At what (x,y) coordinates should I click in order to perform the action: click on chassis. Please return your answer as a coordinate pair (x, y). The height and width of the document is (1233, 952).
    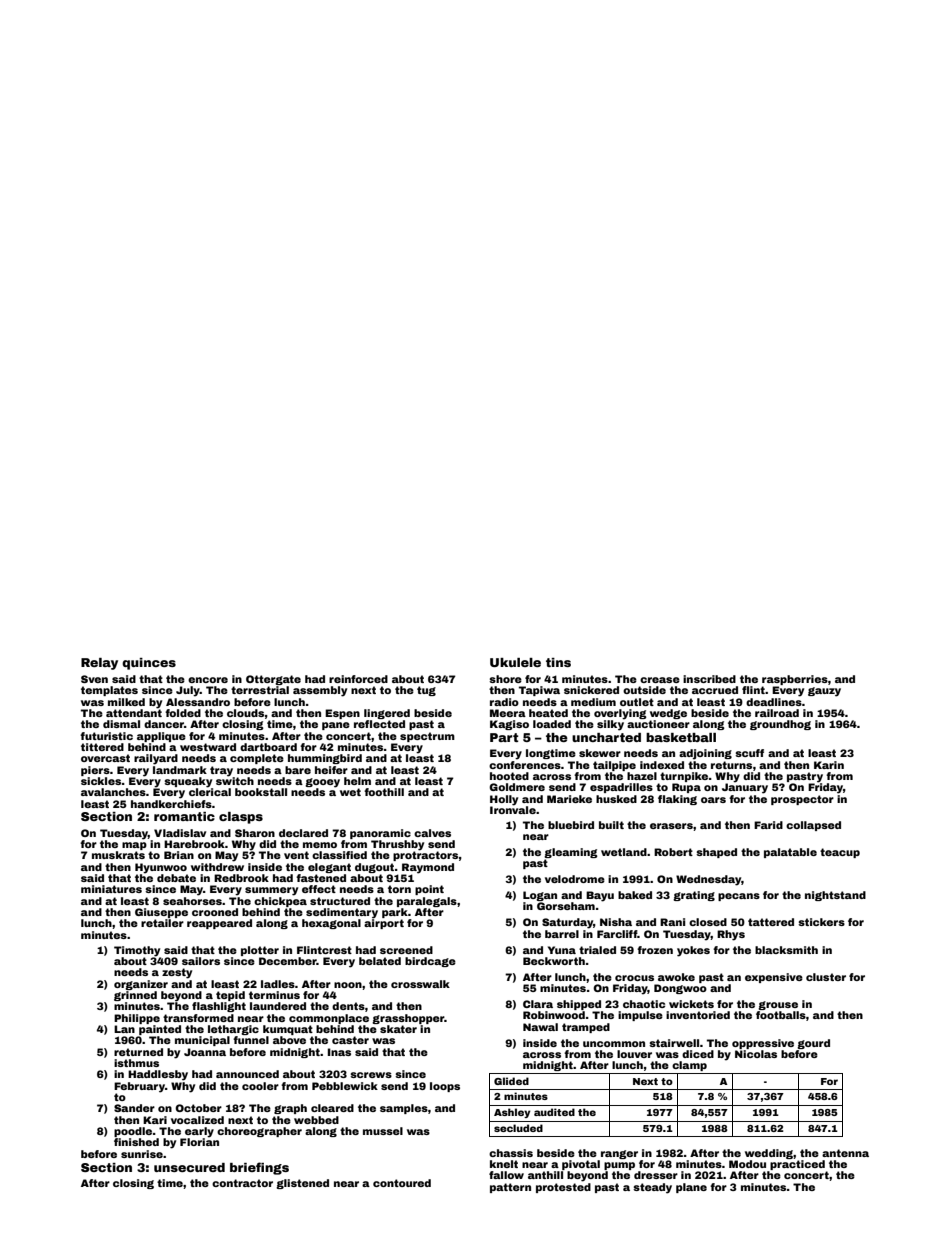
    Looking at the image, I should click on (511, 1153).
